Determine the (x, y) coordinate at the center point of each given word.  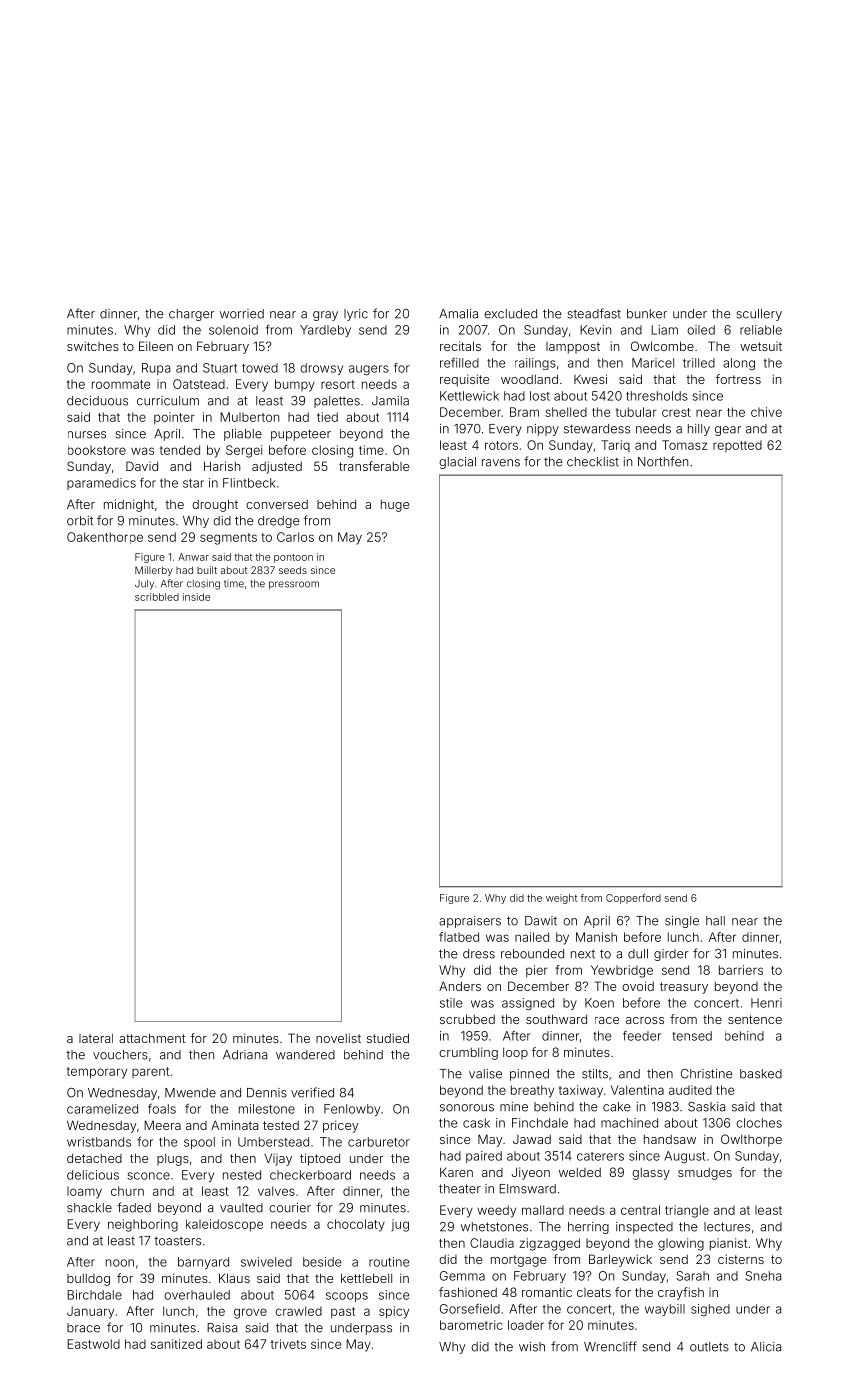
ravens (501, 463)
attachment (152, 1038)
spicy (394, 1312)
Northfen (663, 461)
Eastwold (93, 1344)
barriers (741, 970)
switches (93, 346)
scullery (759, 315)
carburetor (379, 1142)
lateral (96, 1038)
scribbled (157, 597)
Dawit (541, 921)
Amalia (458, 314)
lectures (727, 1227)
